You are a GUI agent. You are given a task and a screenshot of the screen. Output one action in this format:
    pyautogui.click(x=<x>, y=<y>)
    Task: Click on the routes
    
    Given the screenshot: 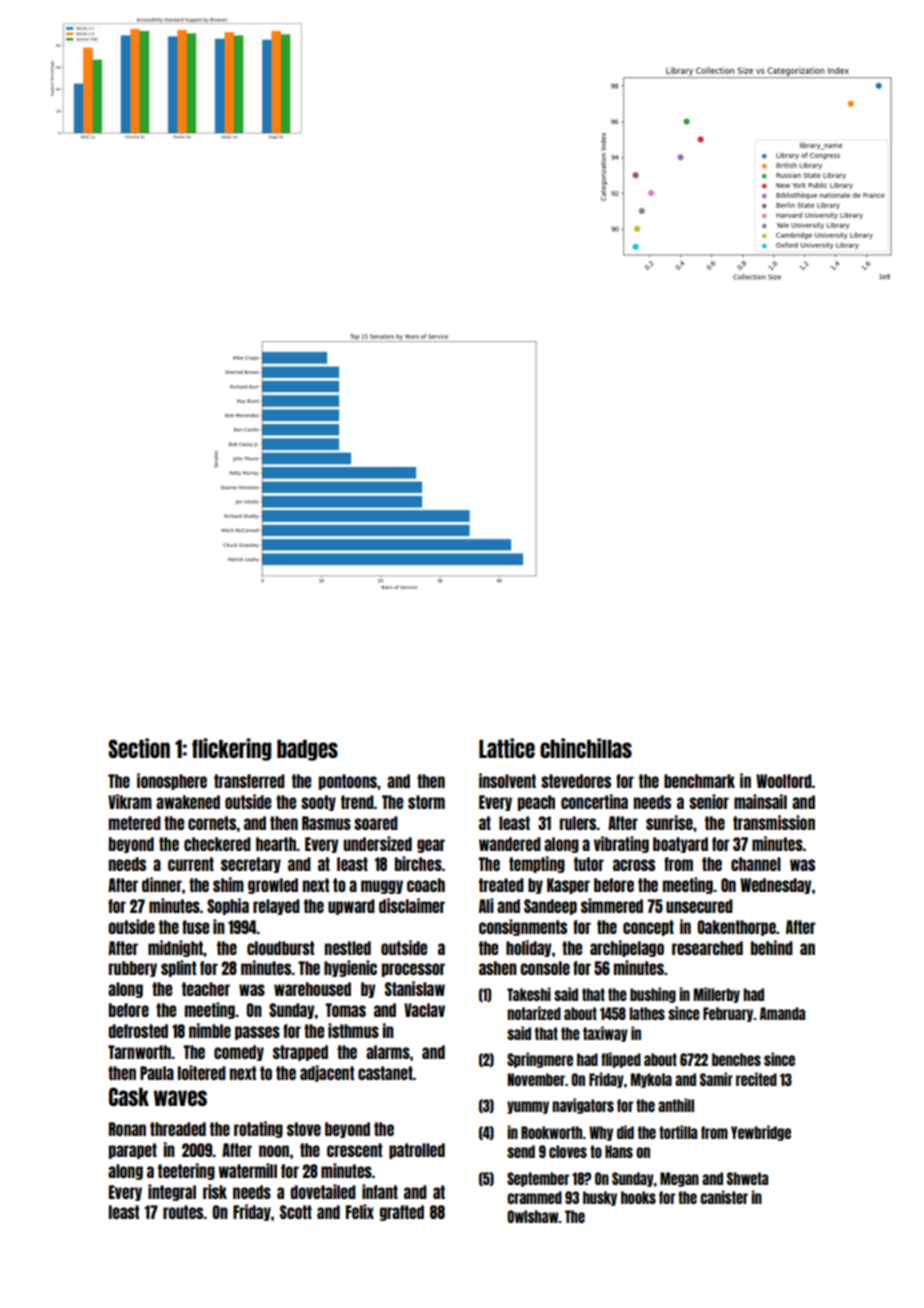 What is the action you would take?
    pyautogui.click(x=183, y=1212)
